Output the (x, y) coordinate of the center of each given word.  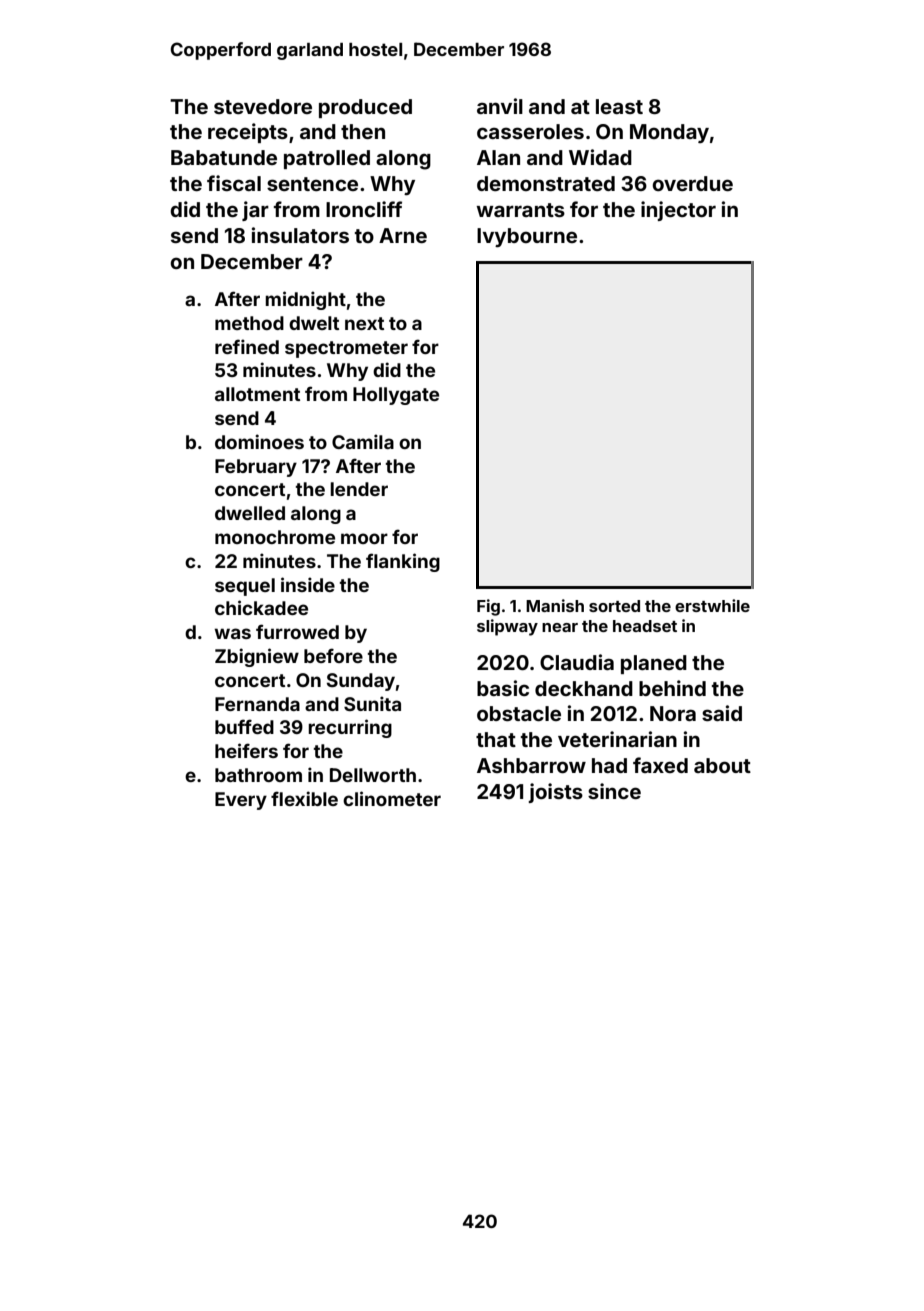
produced (365, 108)
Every (241, 801)
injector (678, 211)
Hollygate (396, 396)
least (619, 106)
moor (364, 538)
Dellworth (373, 775)
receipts (248, 133)
